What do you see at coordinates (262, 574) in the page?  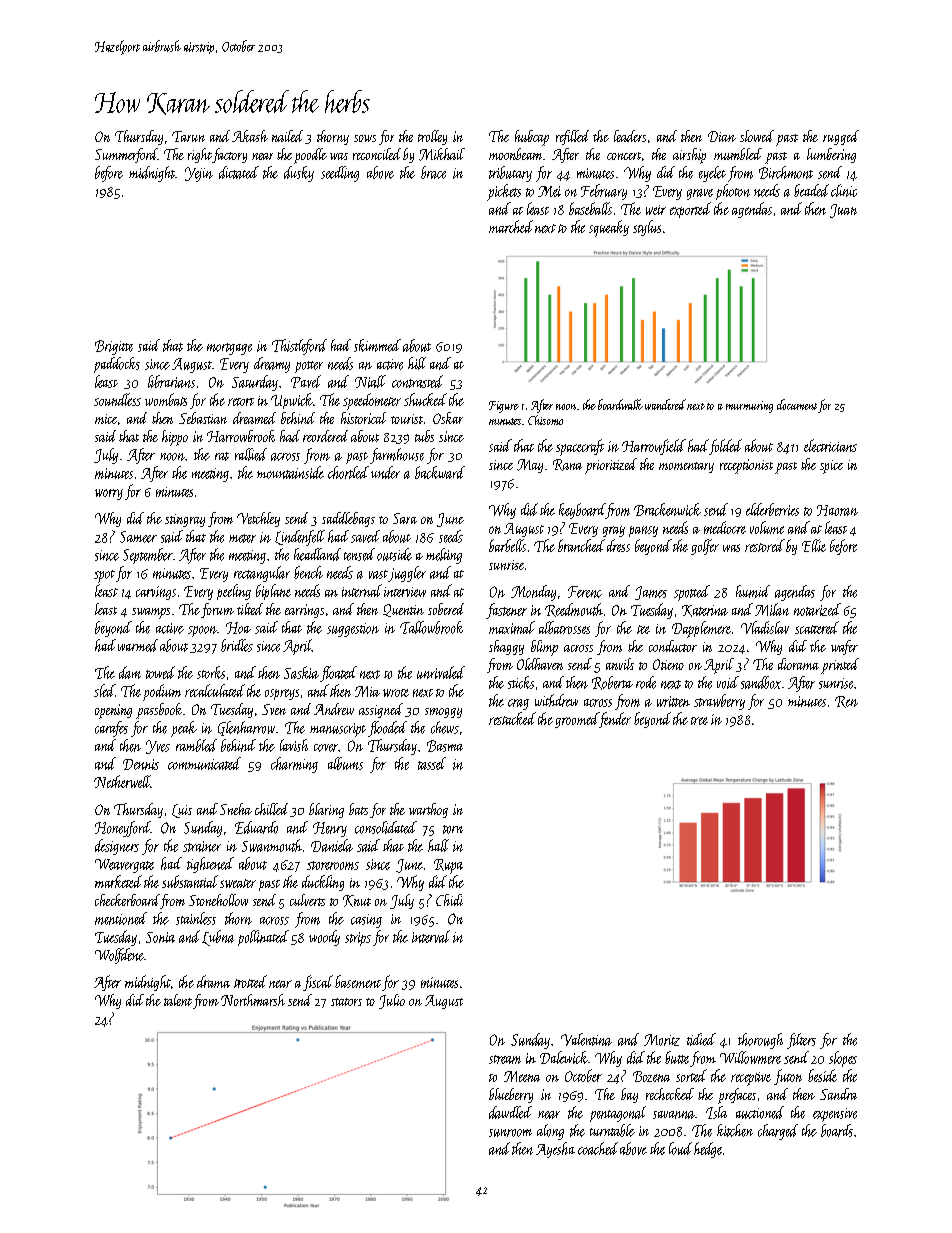 I see `rectangular` at bounding box center [262, 574].
